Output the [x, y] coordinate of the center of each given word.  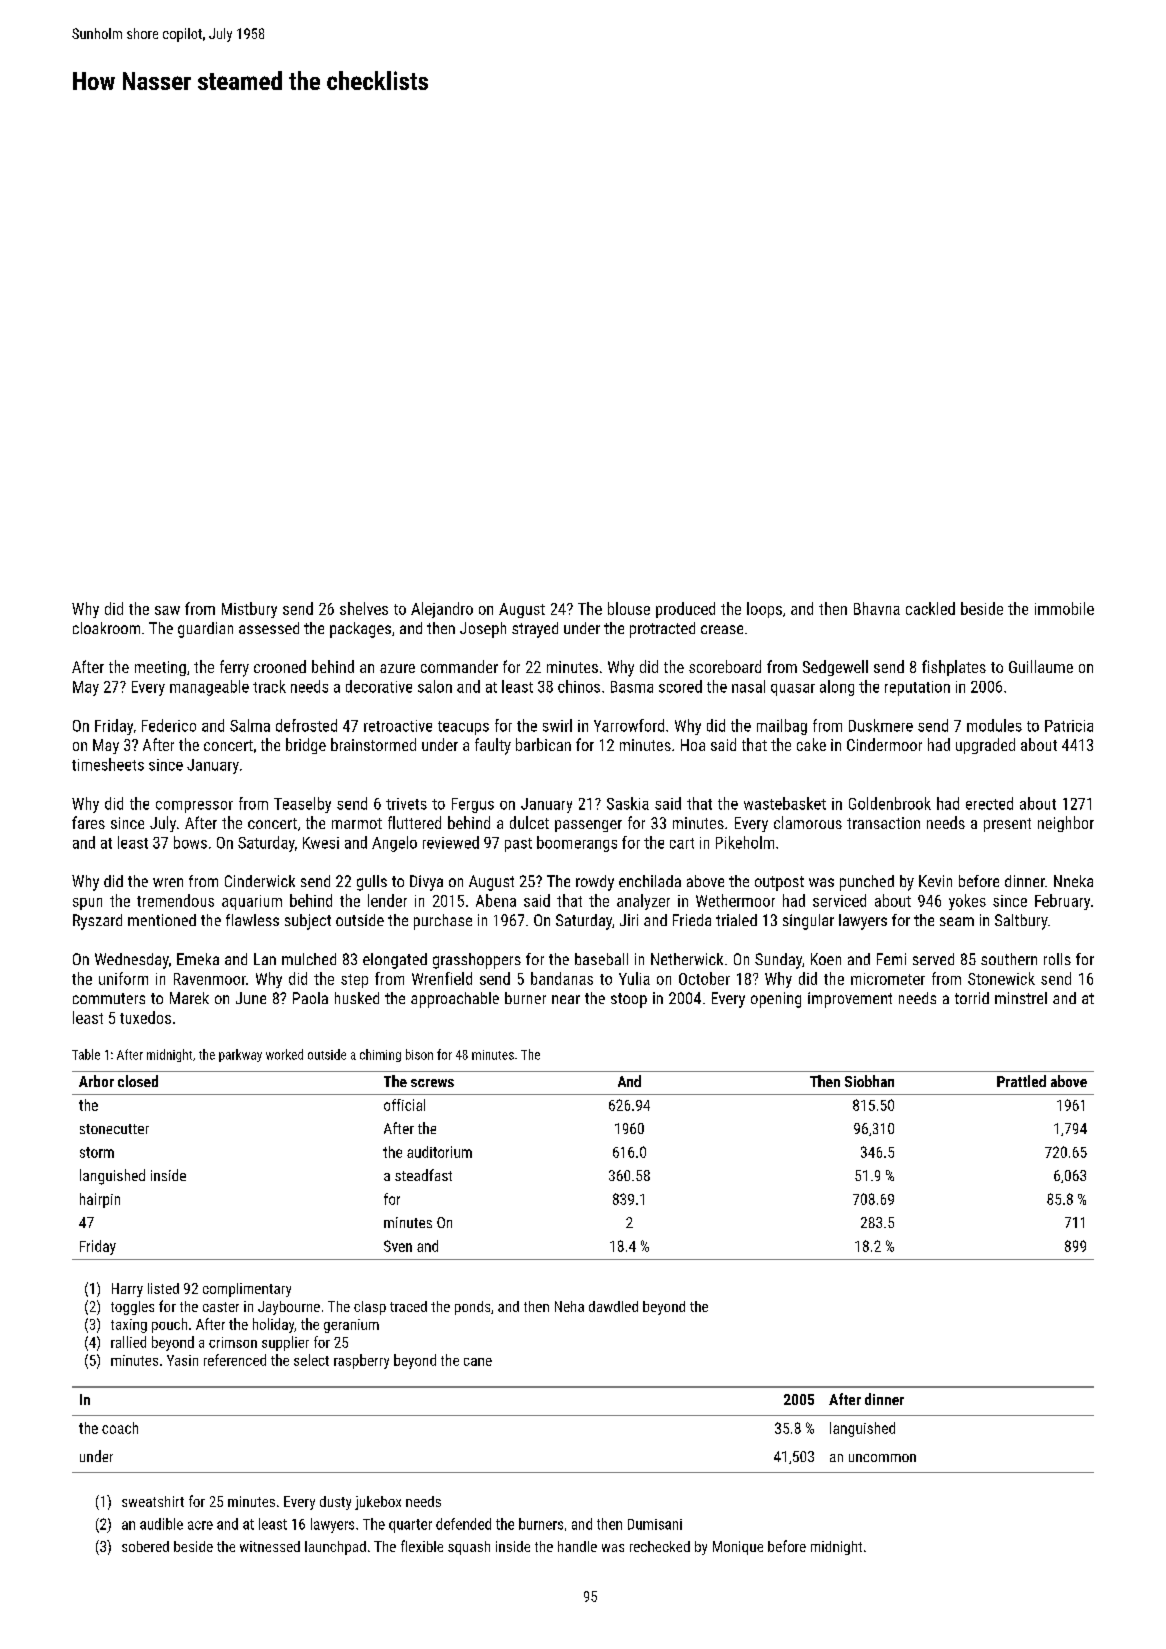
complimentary [247, 1290]
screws [432, 1083]
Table [86, 1054]
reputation [917, 688]
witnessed [270, 1546]
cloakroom [106, 628]
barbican [543, 744]
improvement [850, 1000]
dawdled [613, 1306]
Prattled [1021, 1081]
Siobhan [869, 1081]
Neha [569, 1306]
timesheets [108, 764]
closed [138, 1081]
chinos [579, 686]
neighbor [1066, 824]
